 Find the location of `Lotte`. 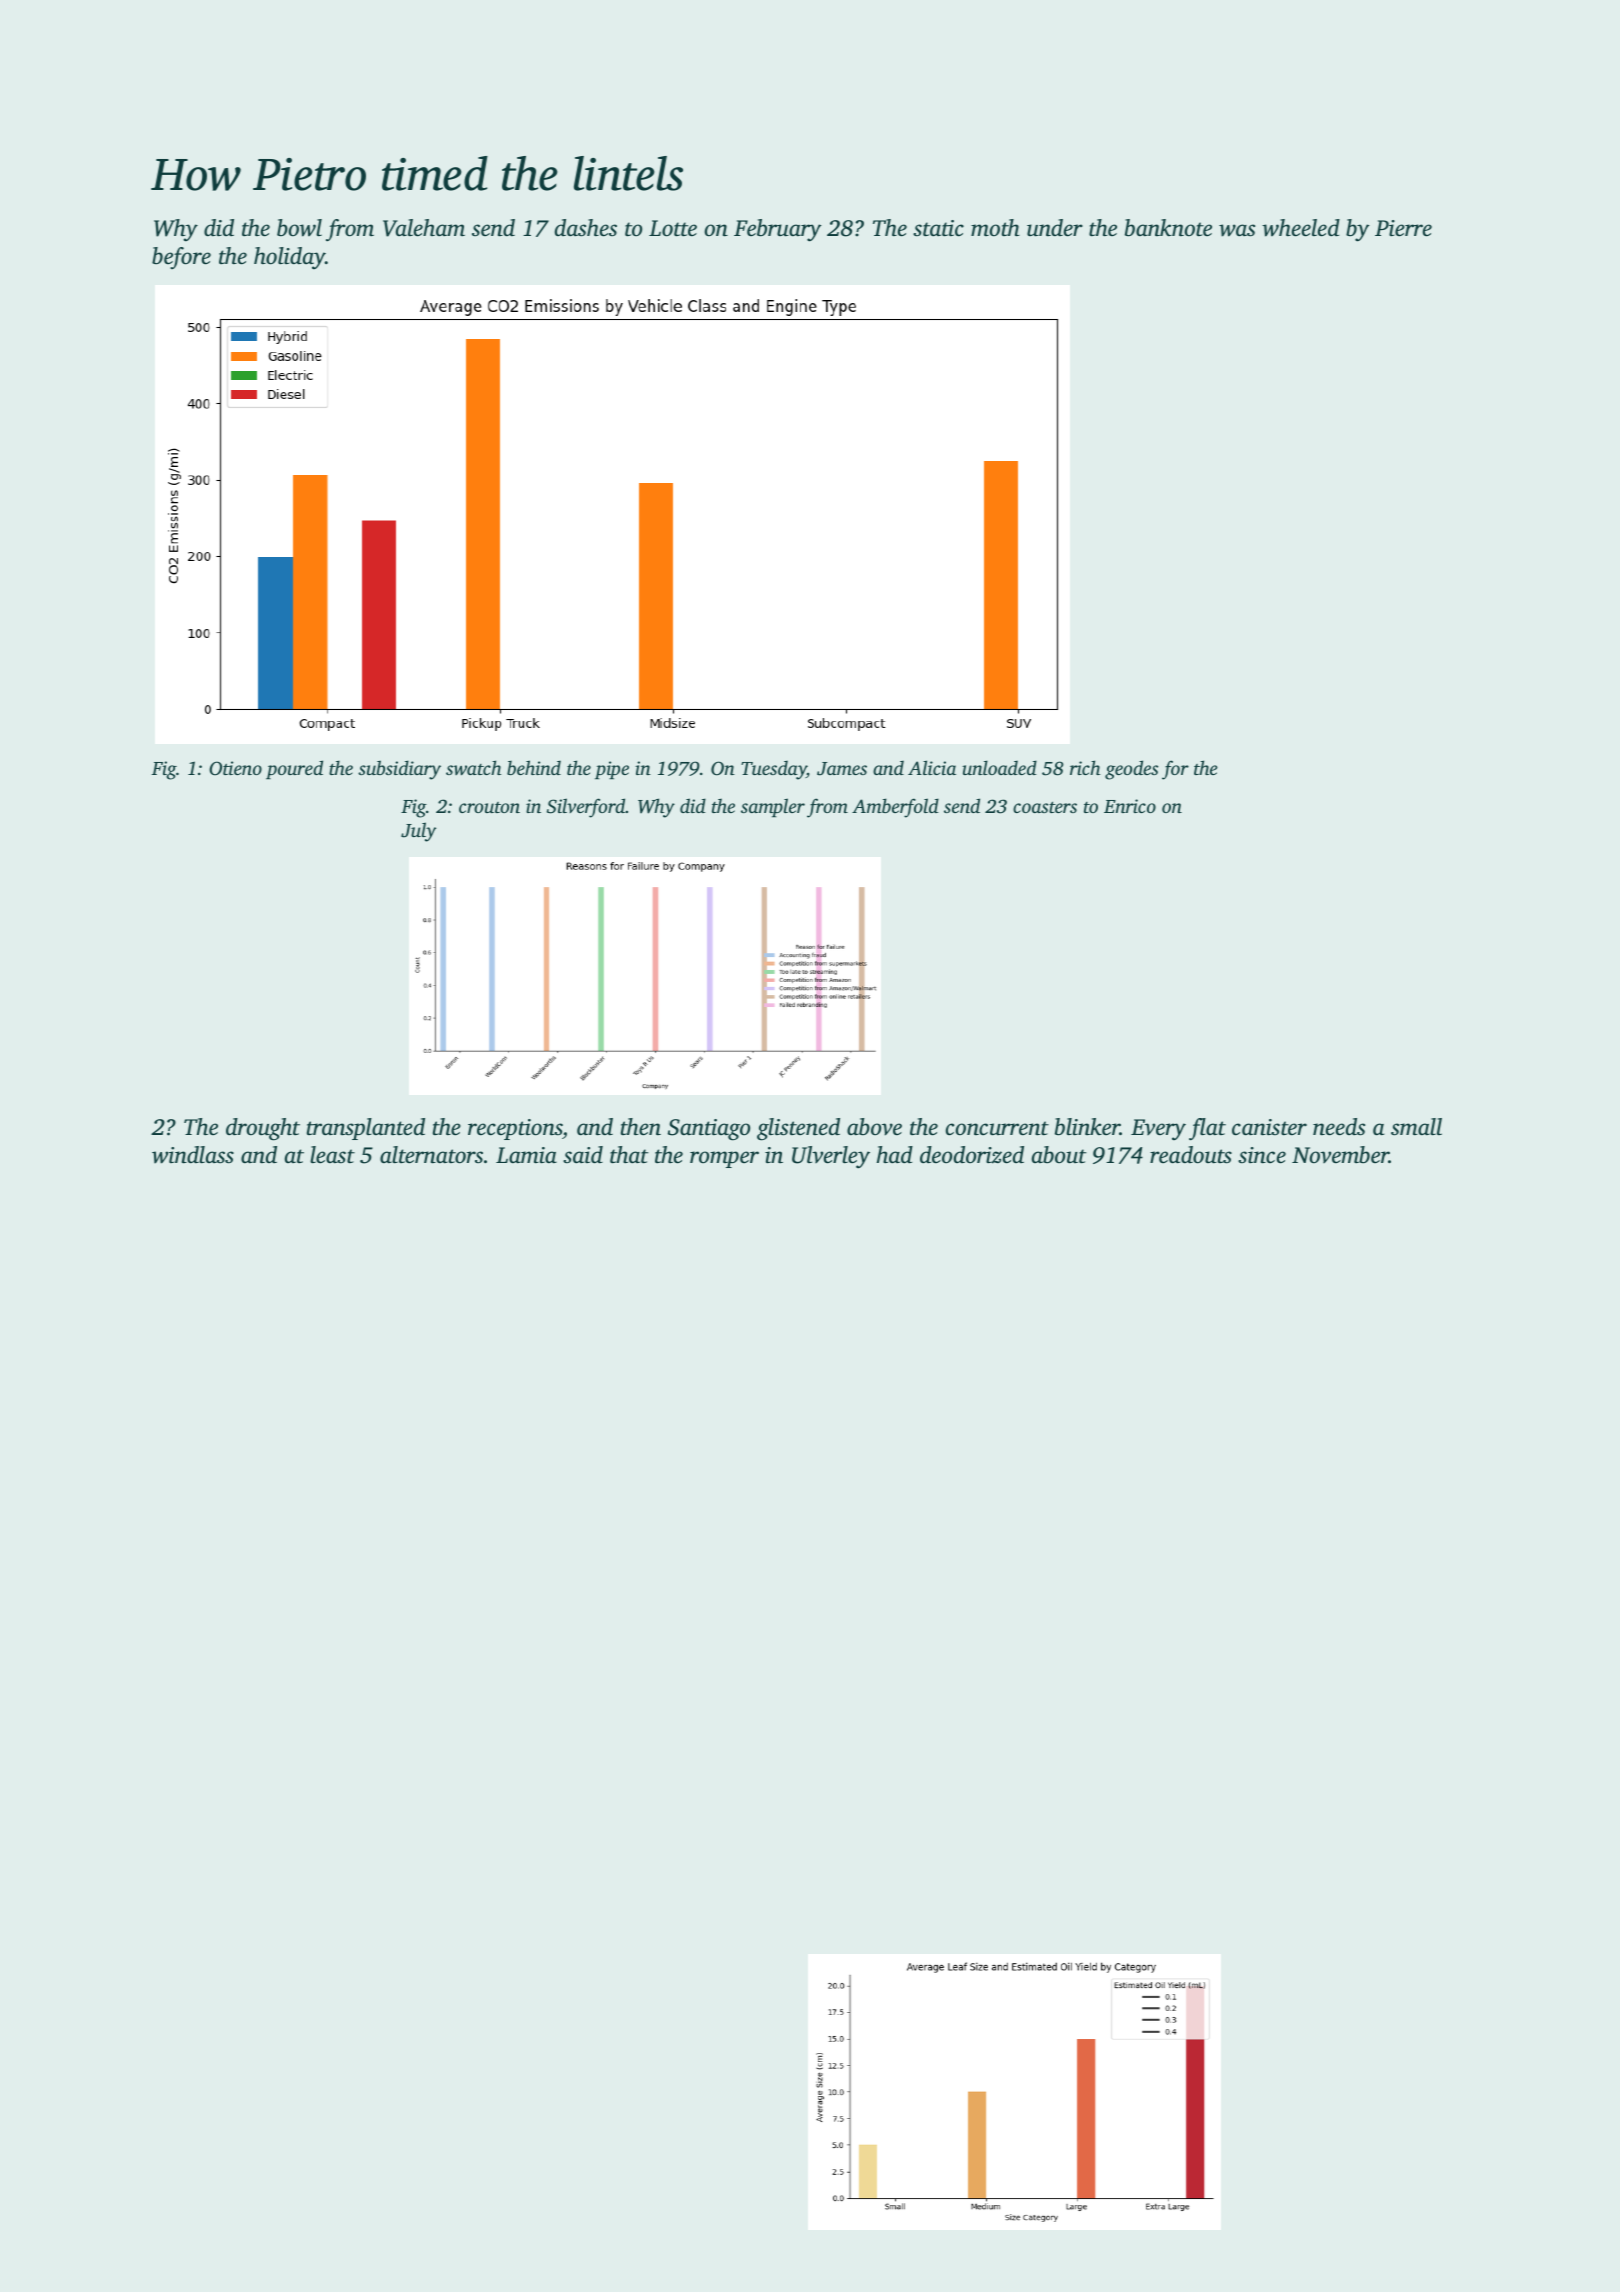

Lotte is located at coordinates (673, 228).
